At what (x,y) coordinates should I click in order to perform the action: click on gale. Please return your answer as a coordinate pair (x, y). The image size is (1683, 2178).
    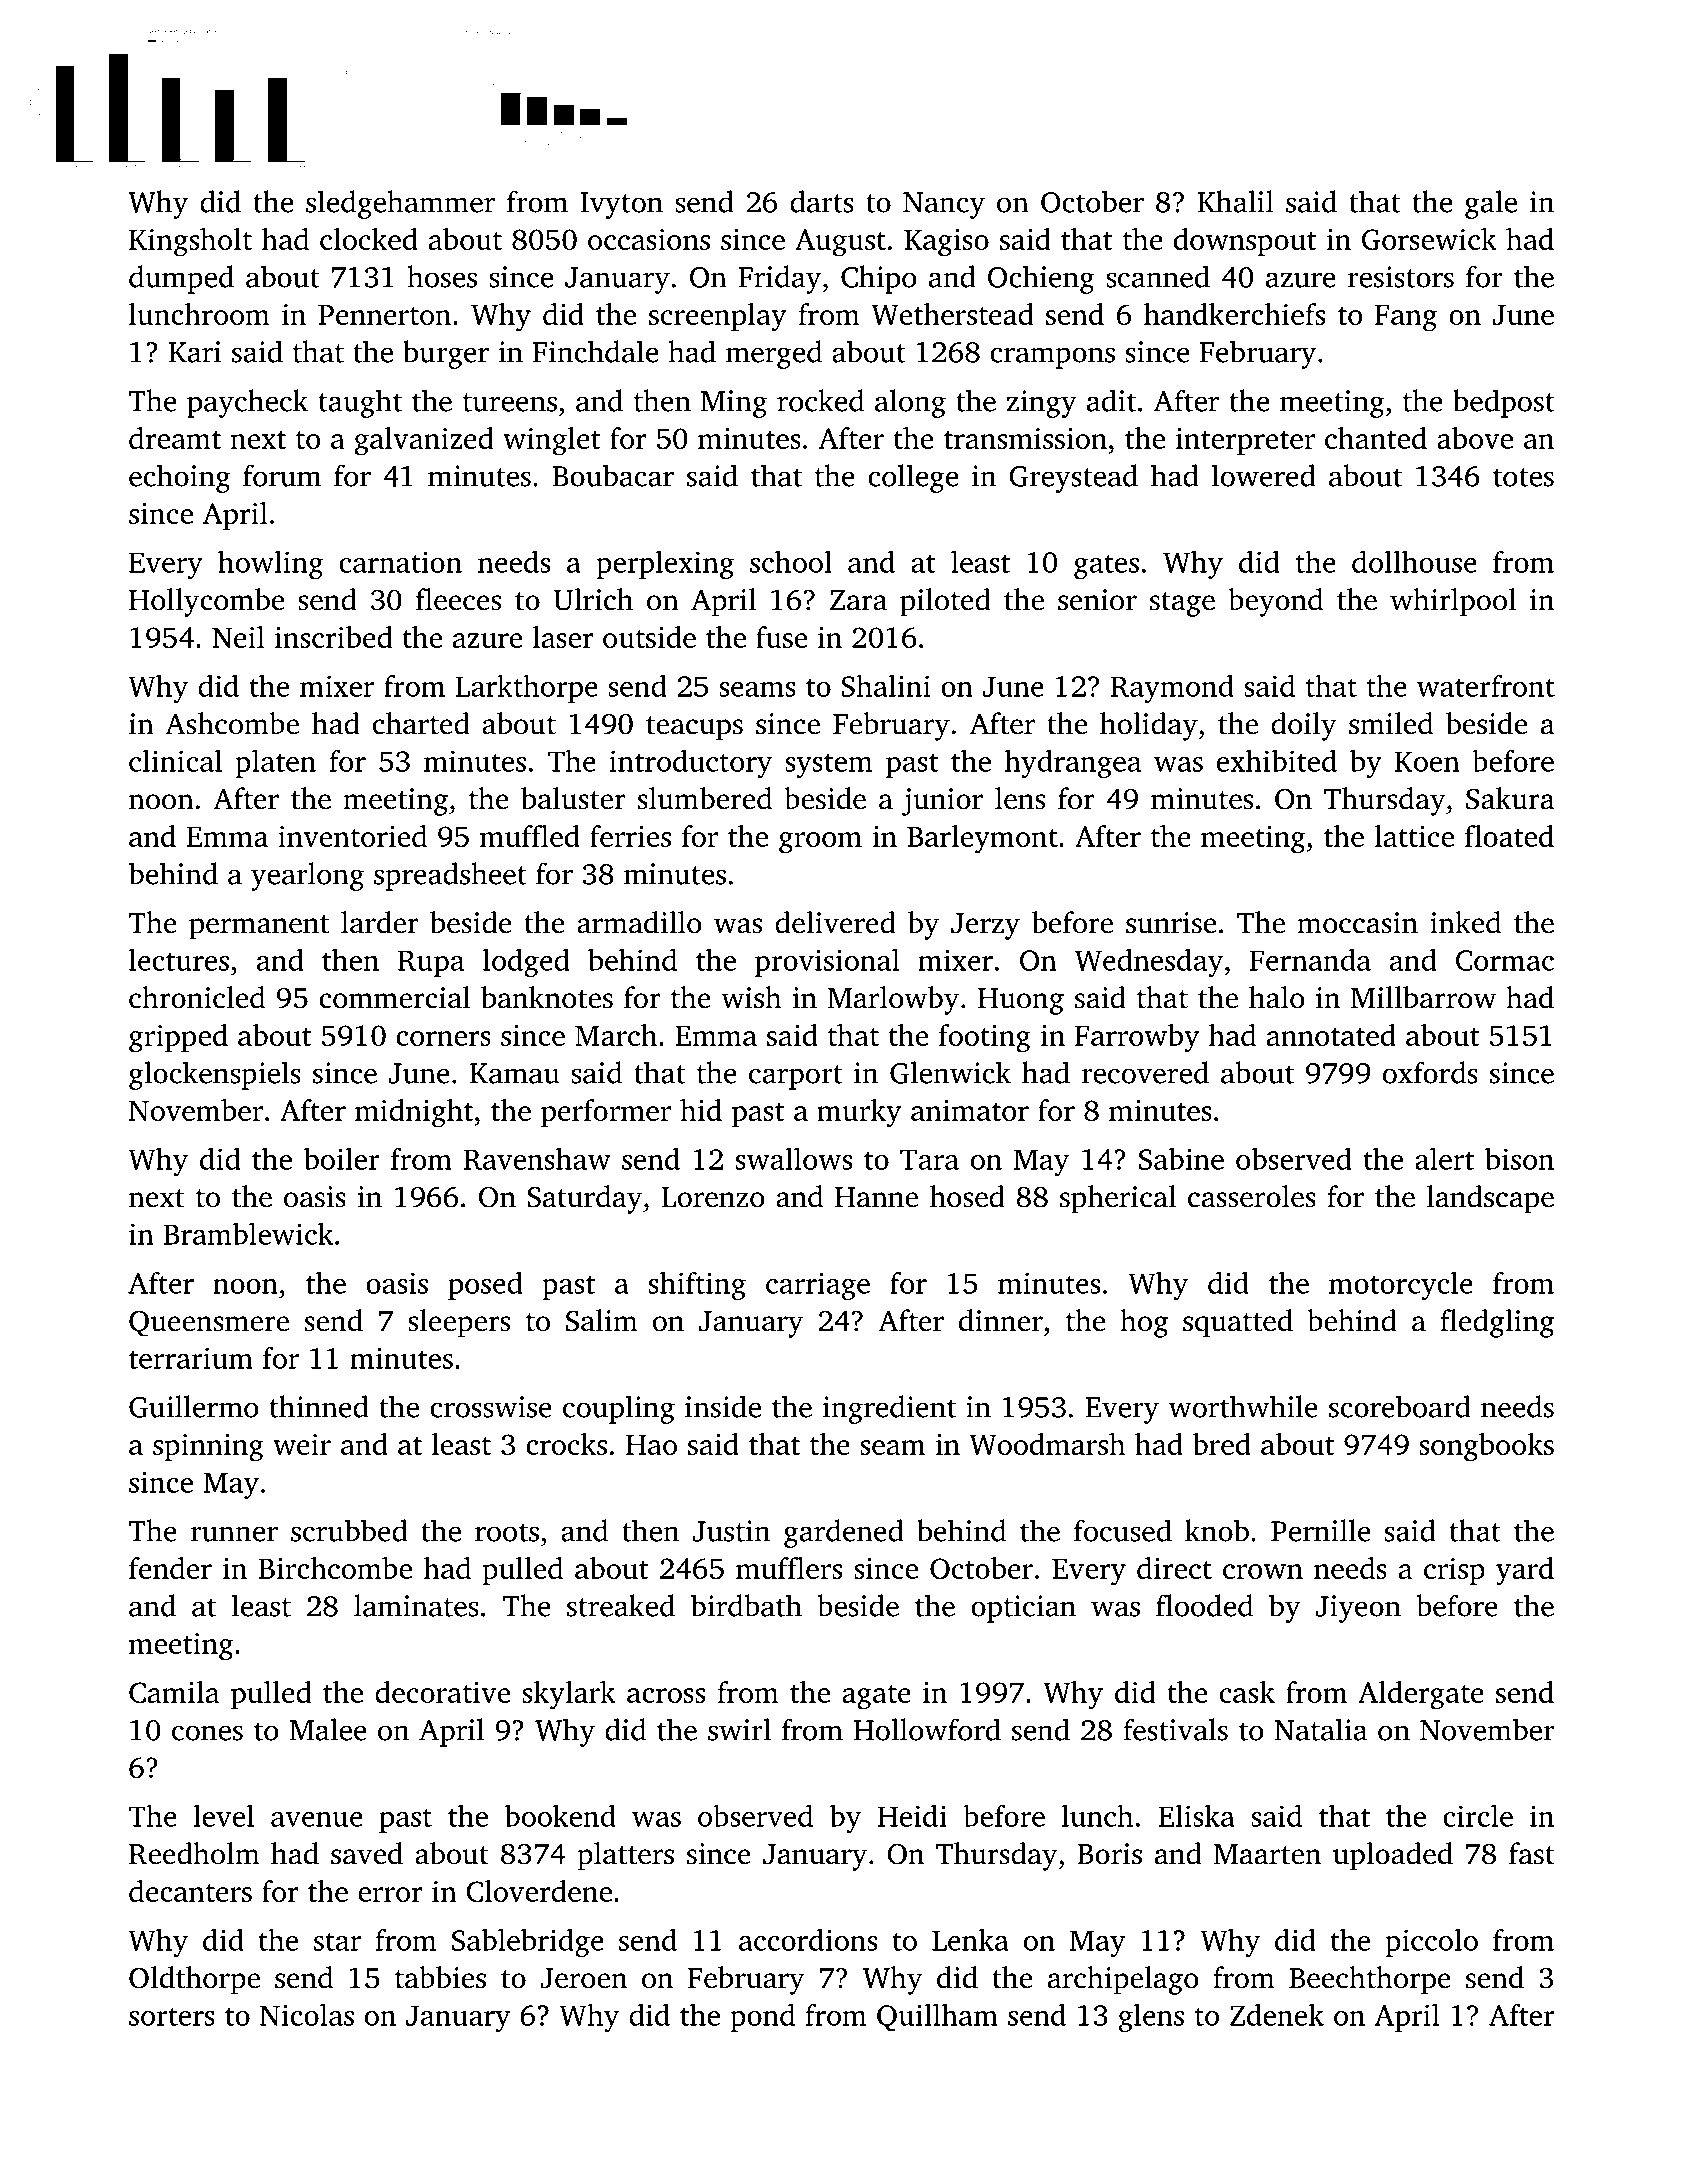
    Looking at the image, I should click on (1491, 204).
